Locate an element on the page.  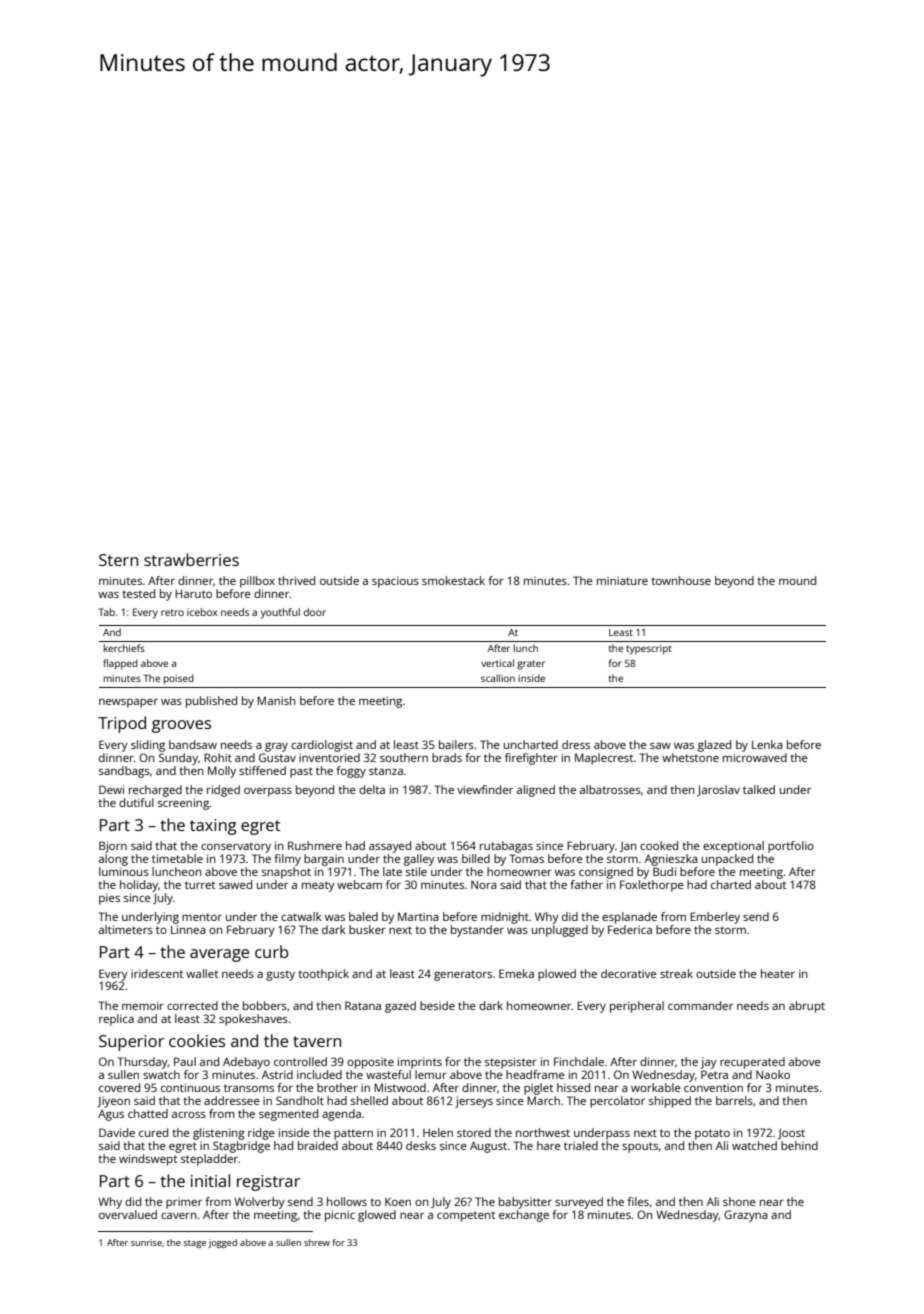
gusty is located at coordinates (280, 975).
